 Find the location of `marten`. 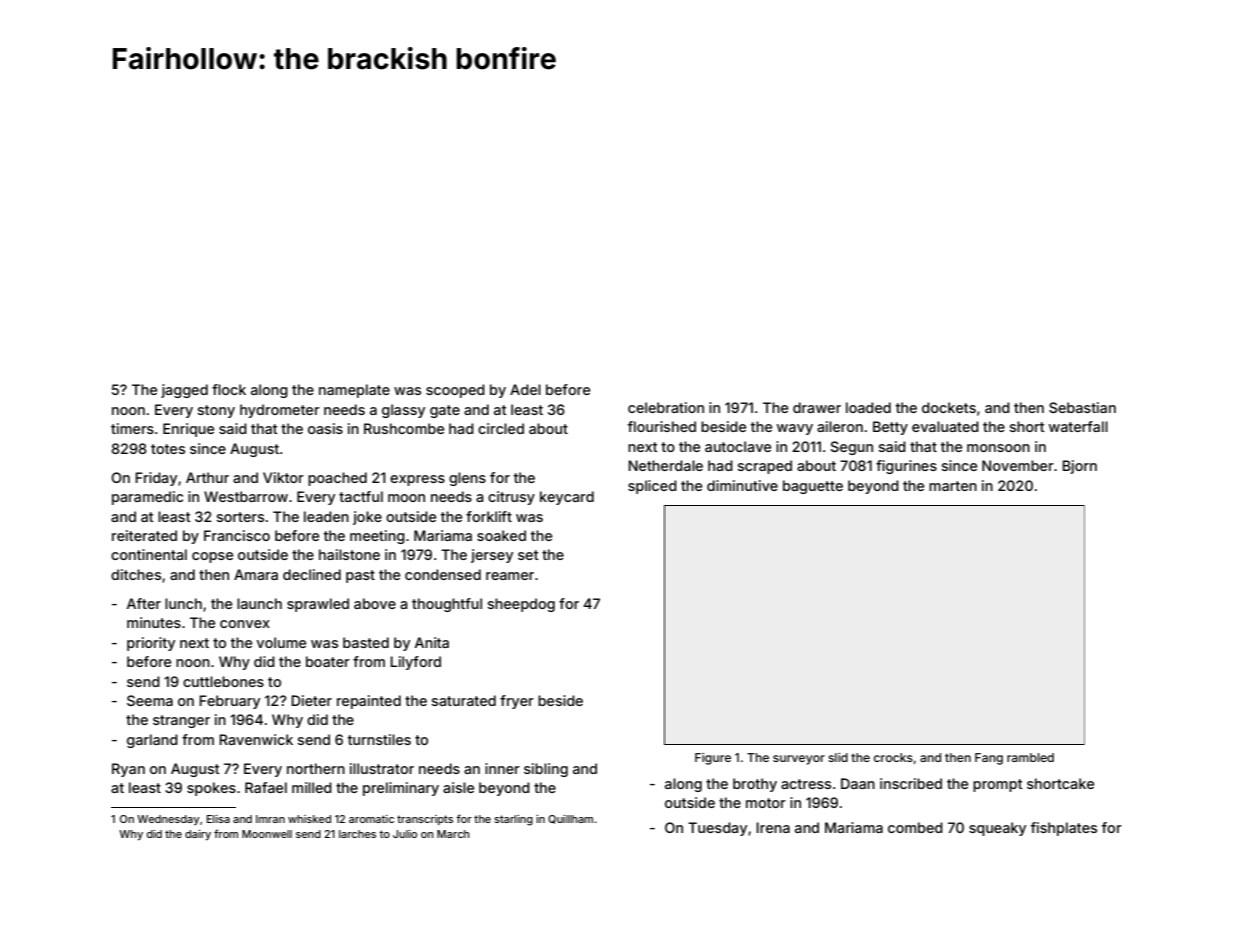

marten is located at coordinates (953, 486).
